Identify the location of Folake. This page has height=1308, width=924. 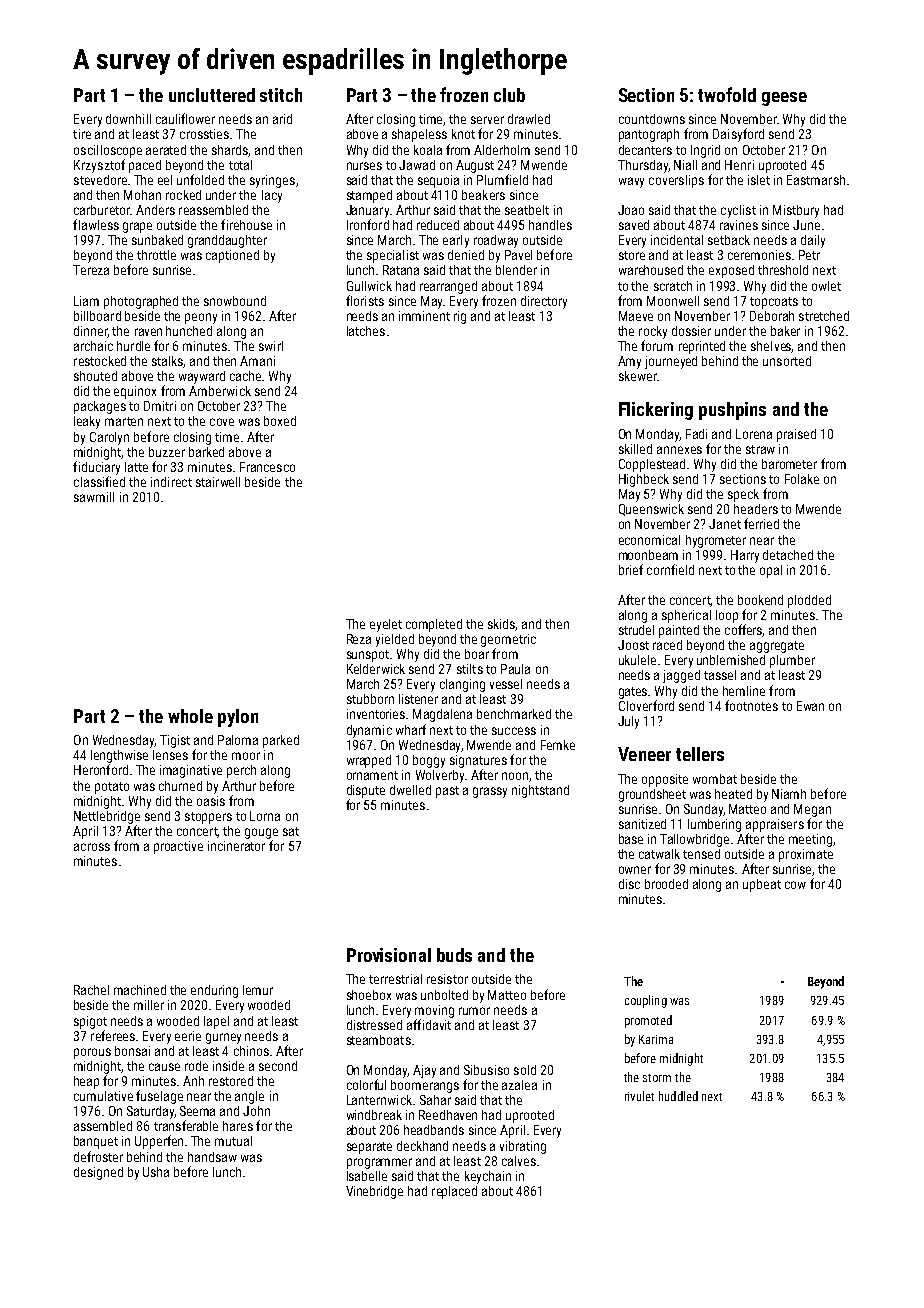
(802, 479).
